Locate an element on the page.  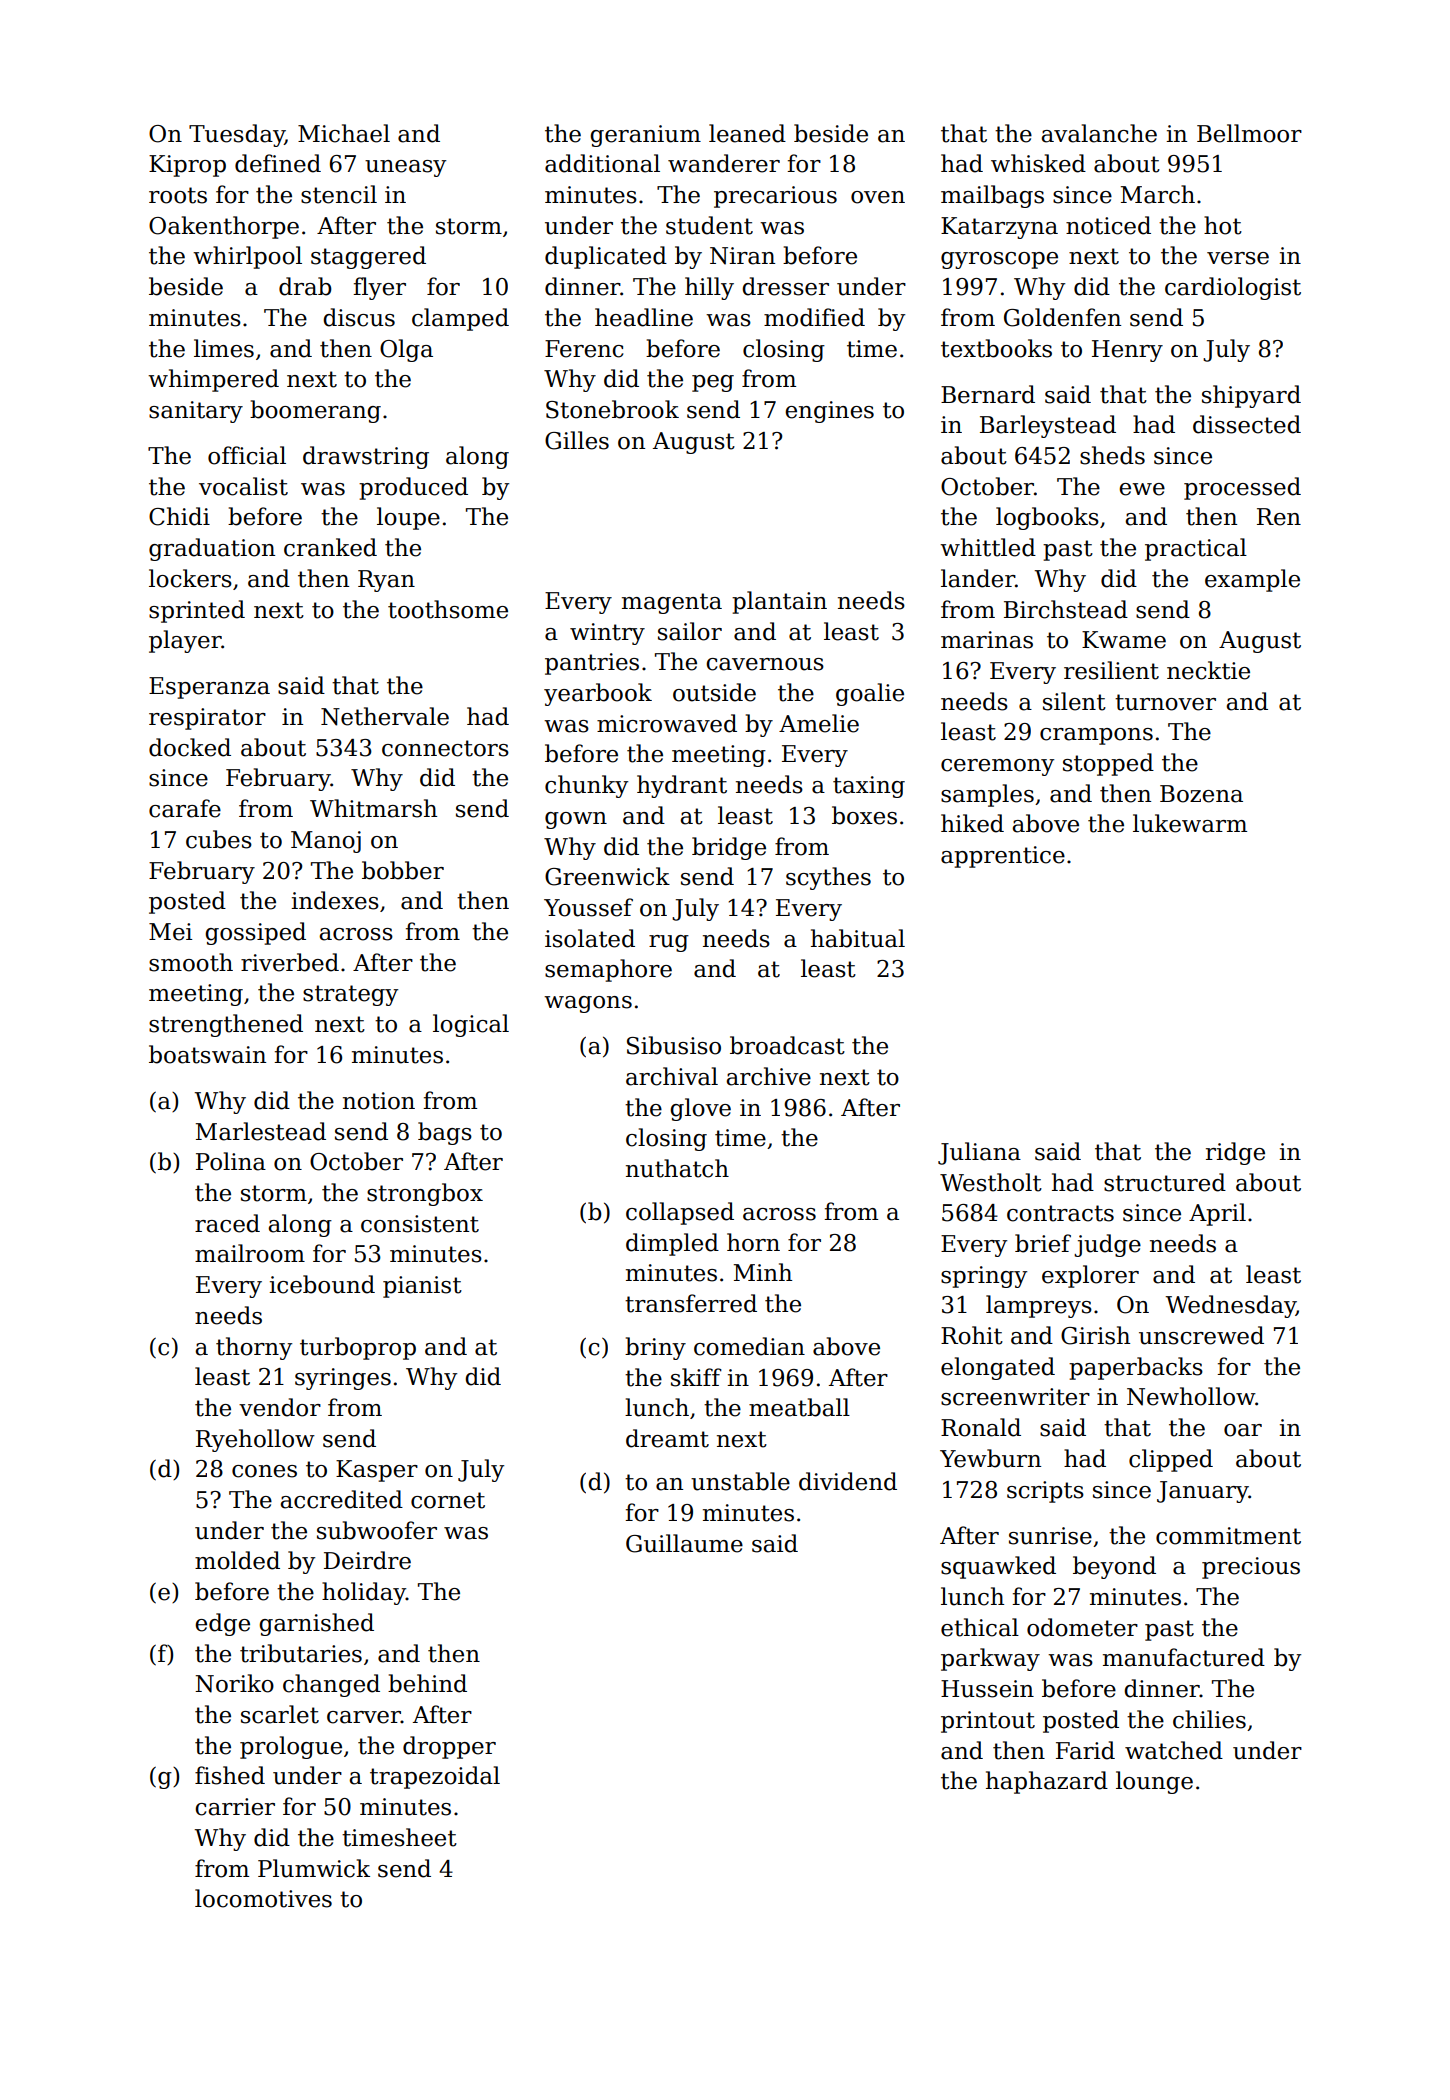
connectors is located at coordinates (445, 748).
